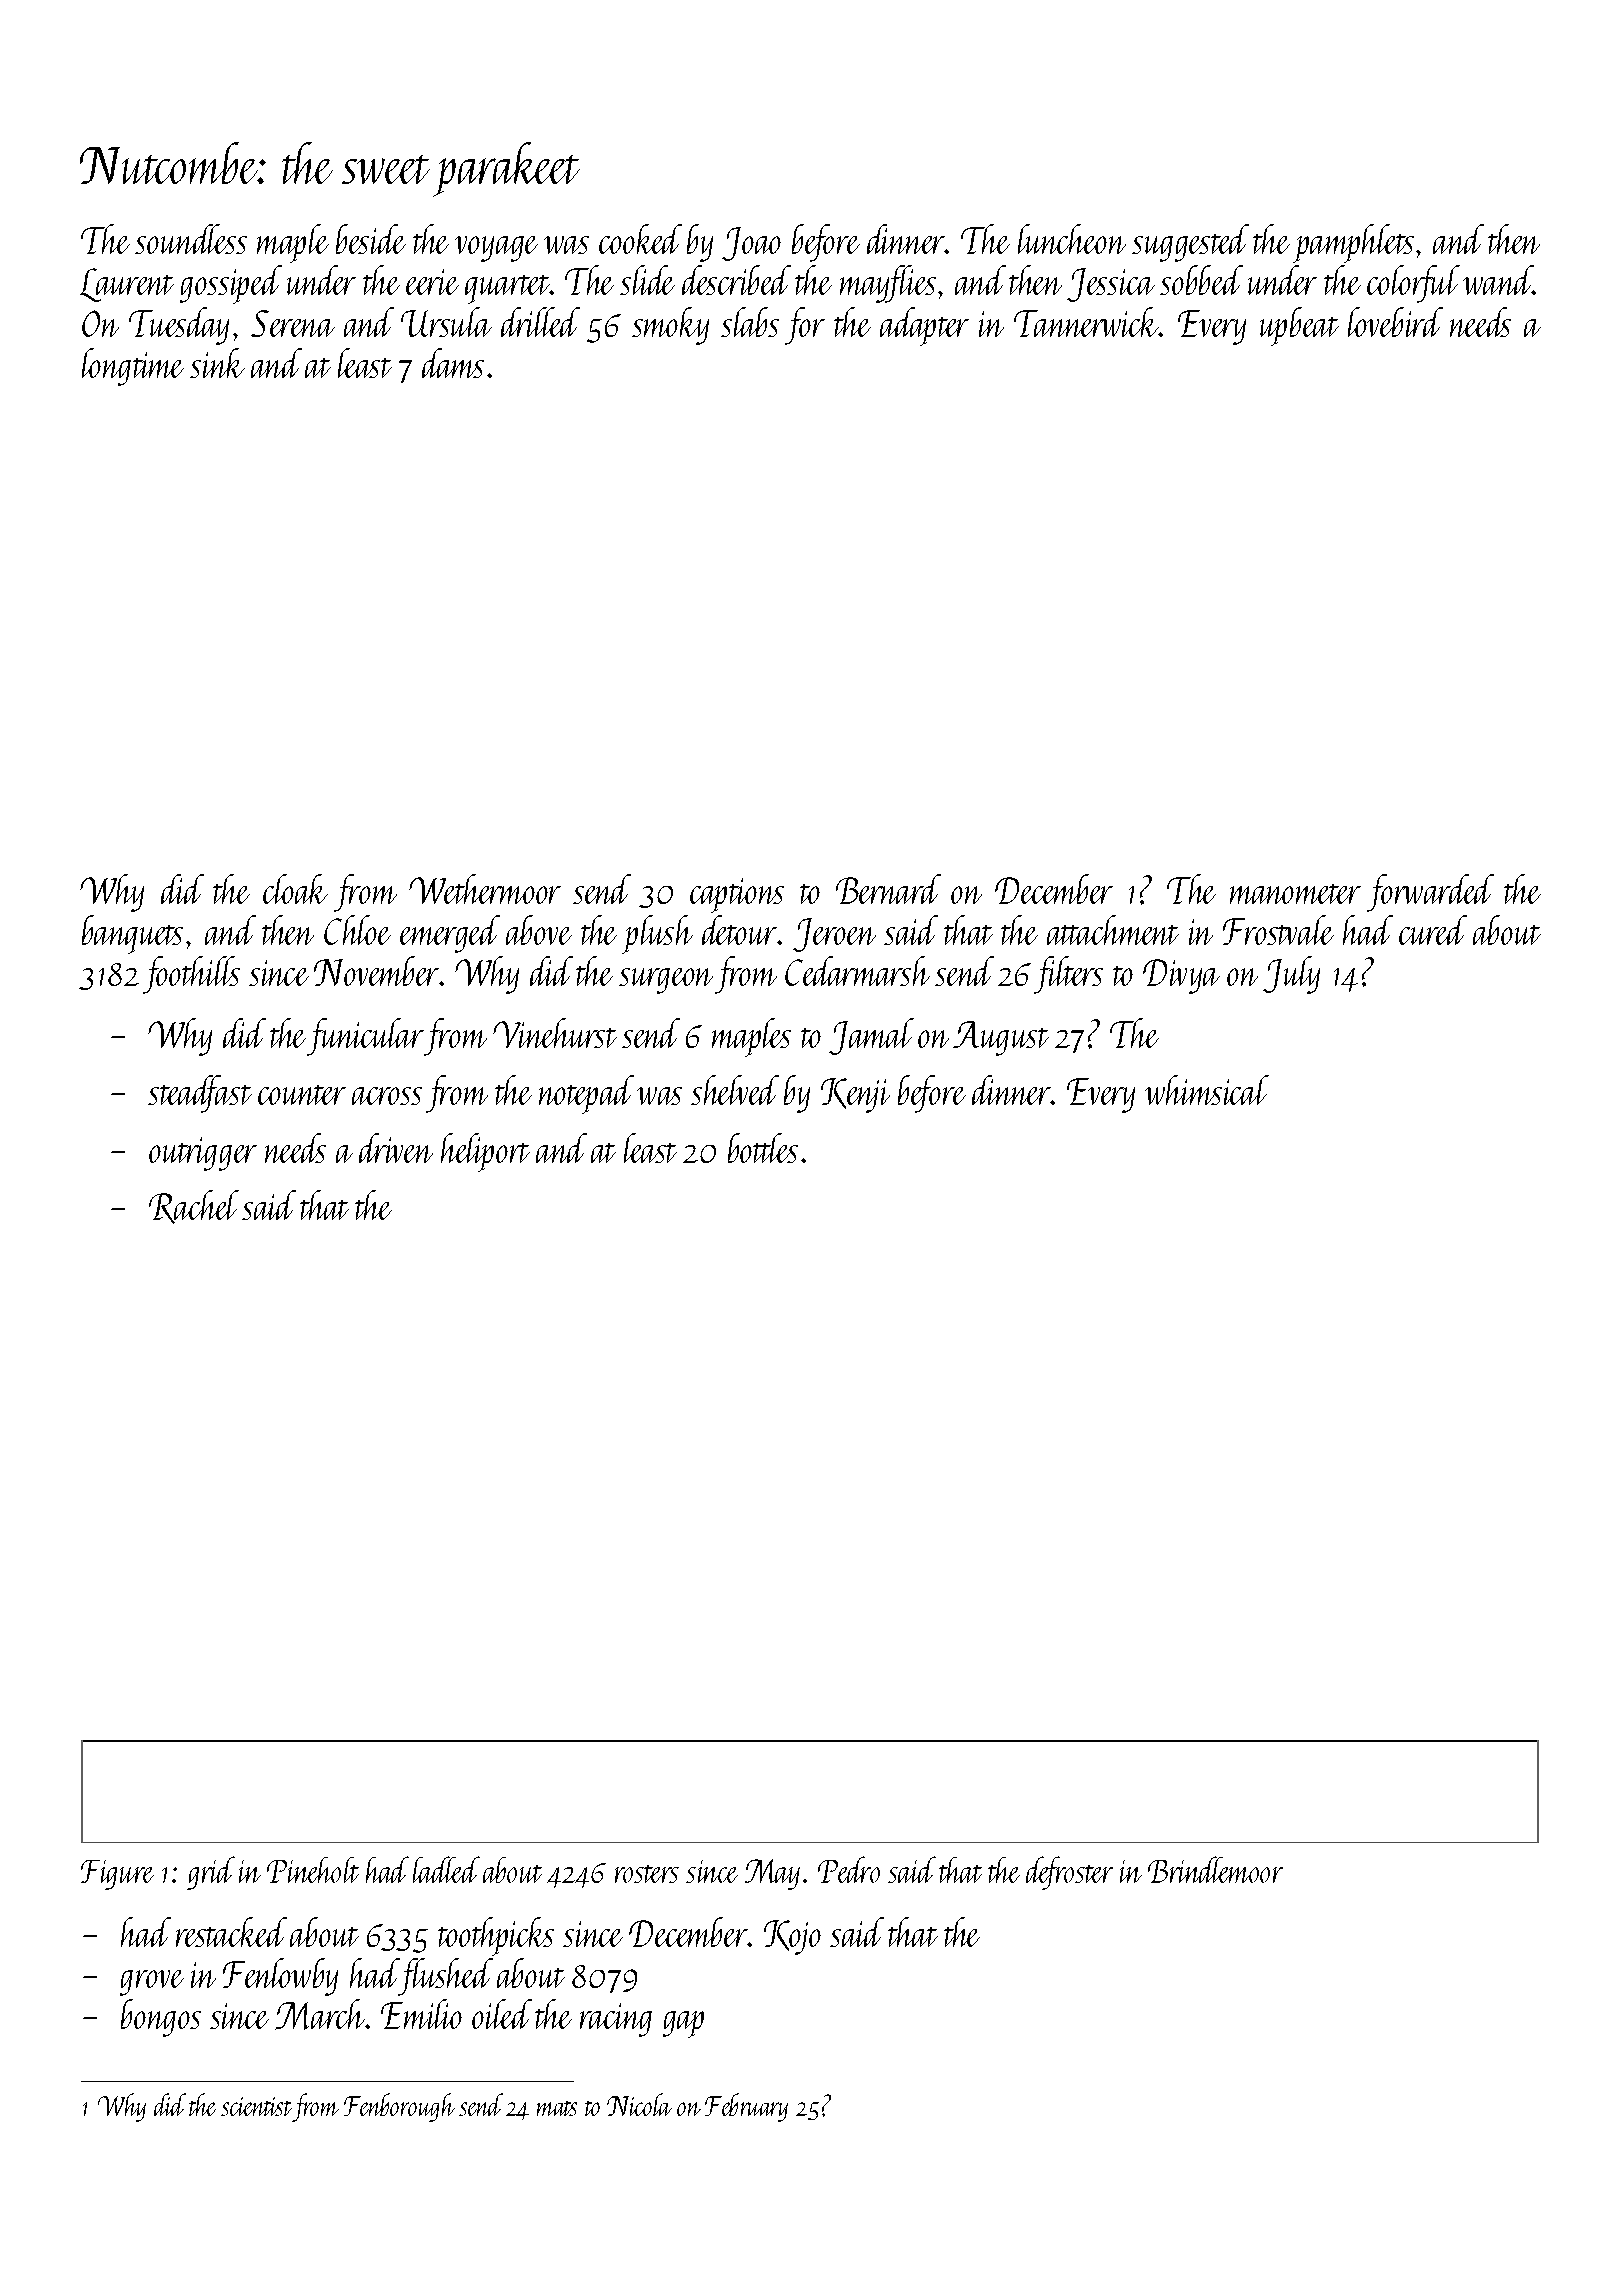 This page has width=1620, height=2292. Describe the element at coordinates (502, 2014) in the page. I see `oiled` at that location.
